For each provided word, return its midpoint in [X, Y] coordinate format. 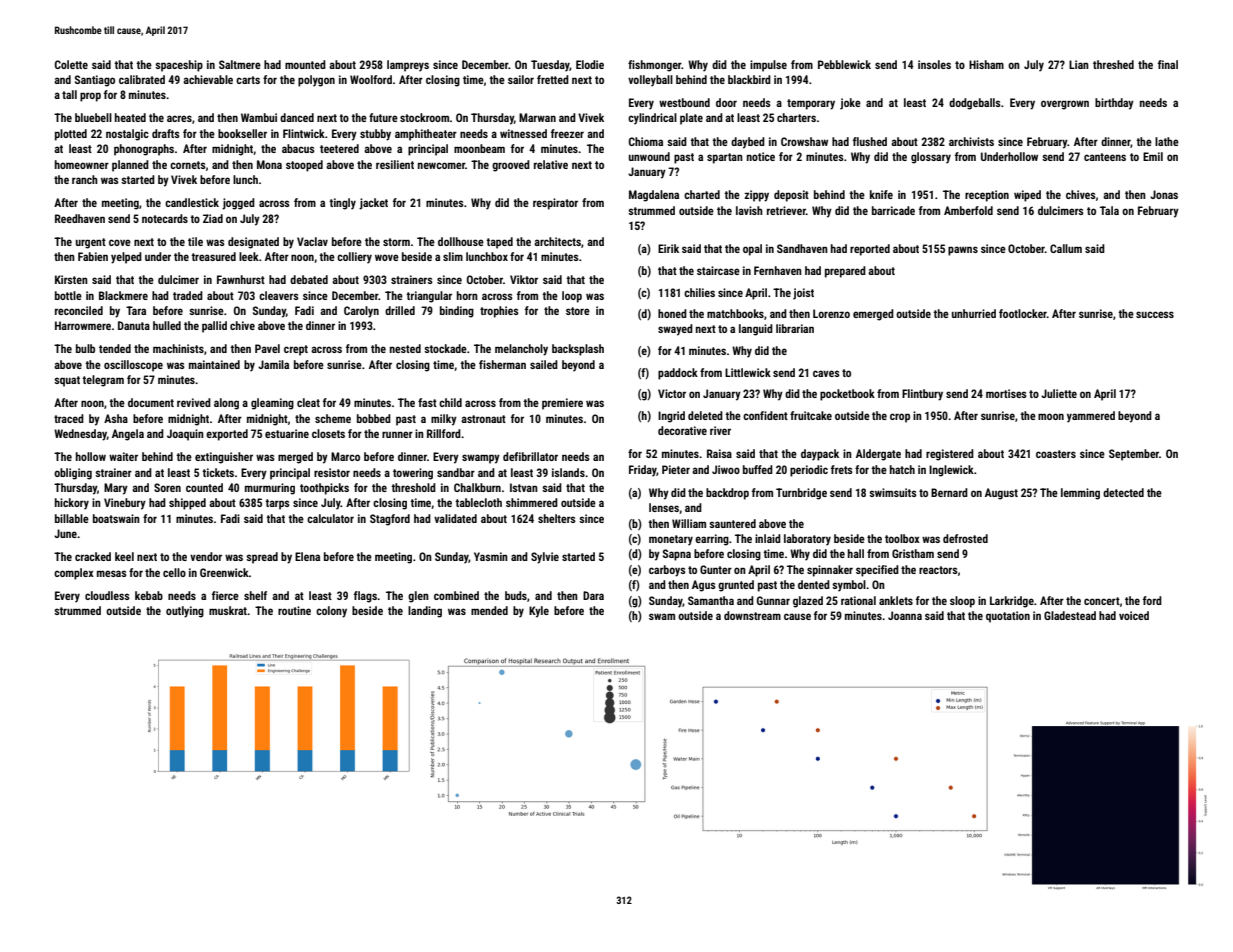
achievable [208, 79]
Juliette [1059, 393]
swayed [675, 330]
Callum [1066, 248]
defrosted [965, 538]
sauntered [732, 523]
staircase [718, 270]
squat [67, 381]
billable [72, 518]
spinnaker [830, 571]
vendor [206, 556]
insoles [934, 64]
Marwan [537, 117]
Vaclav [312, 241]
